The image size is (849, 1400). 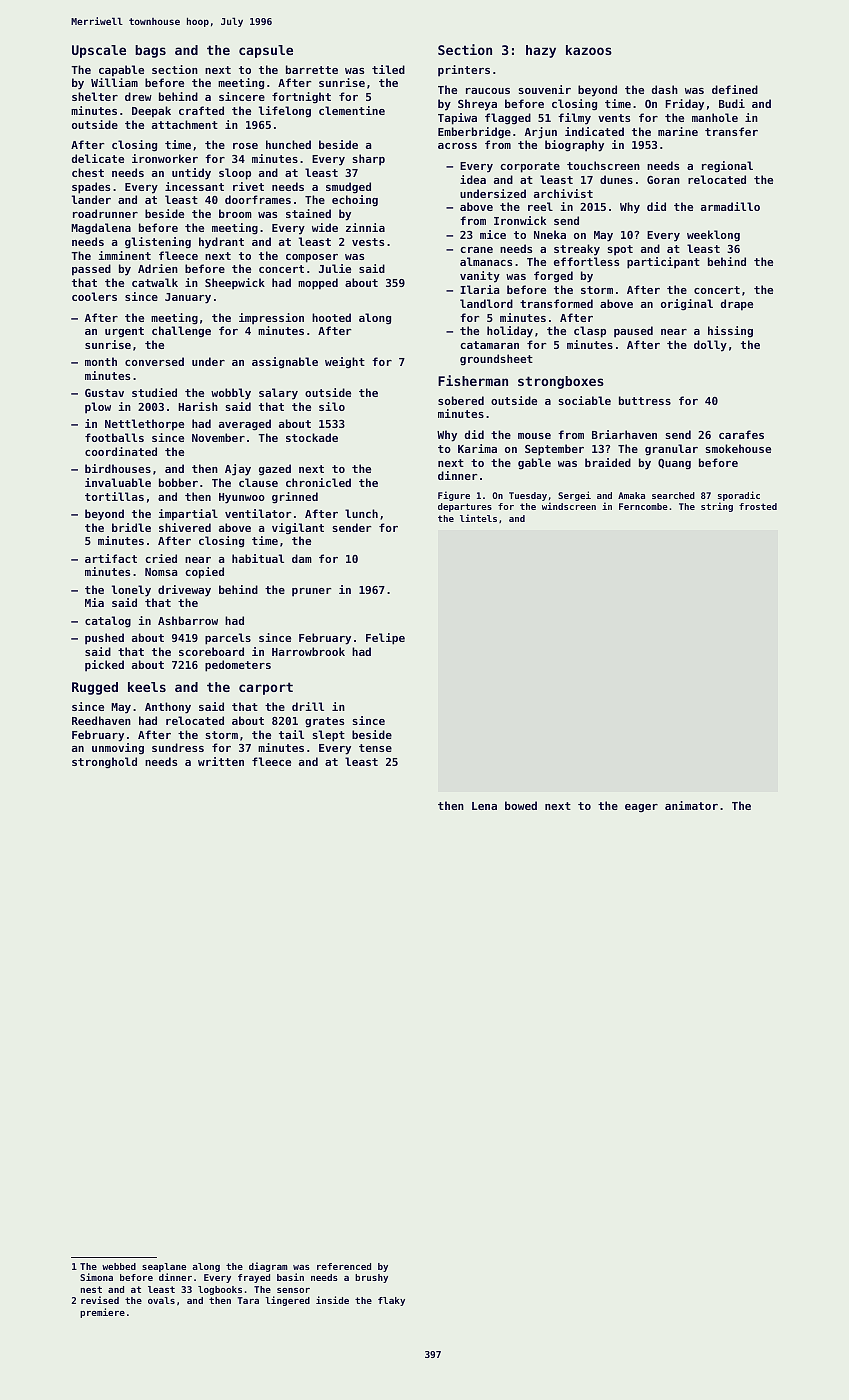 I want to click on bags, so click(x=150, y=51).
